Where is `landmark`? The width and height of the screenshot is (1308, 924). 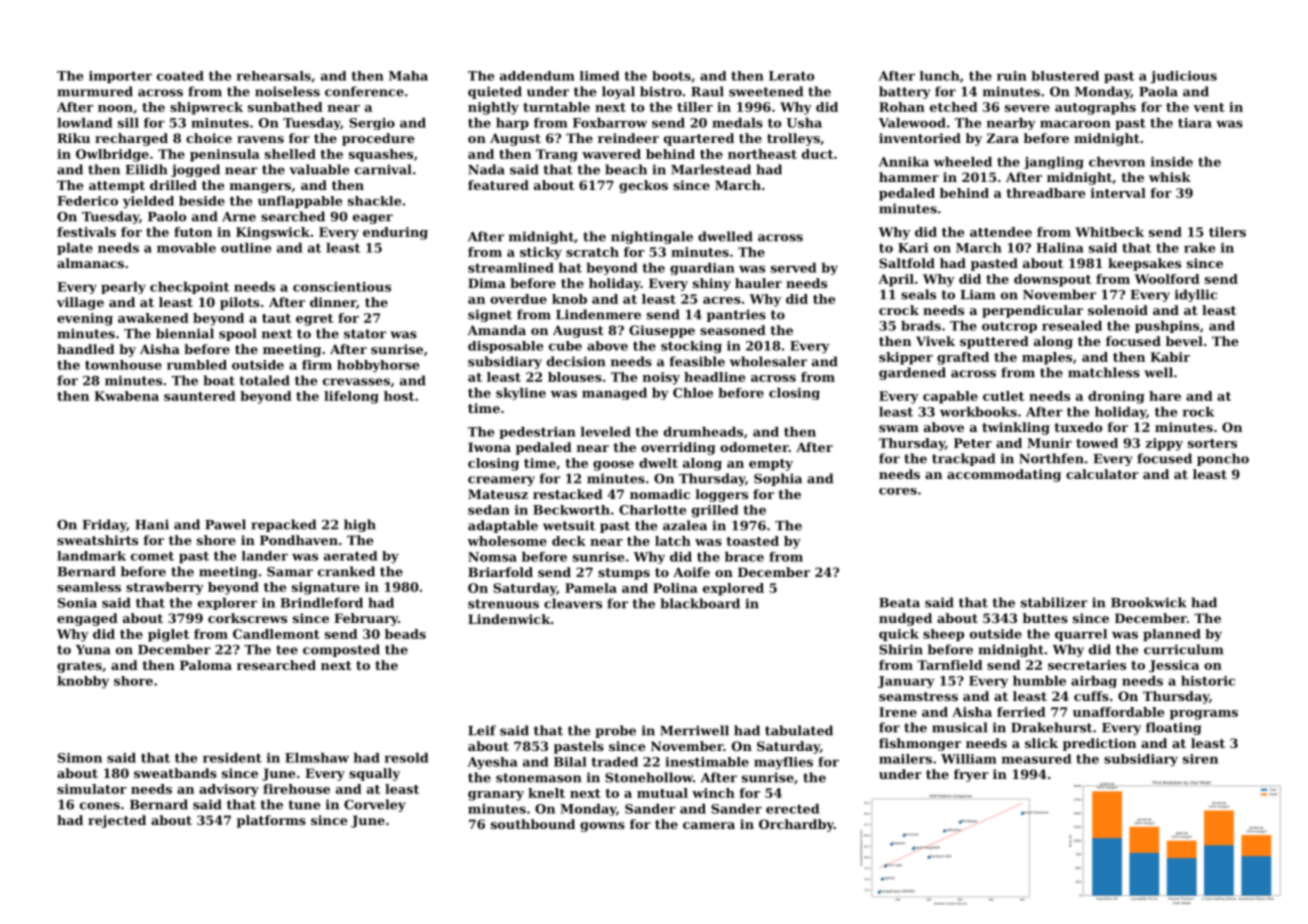
landmark is located at coordinates (91, 556).
